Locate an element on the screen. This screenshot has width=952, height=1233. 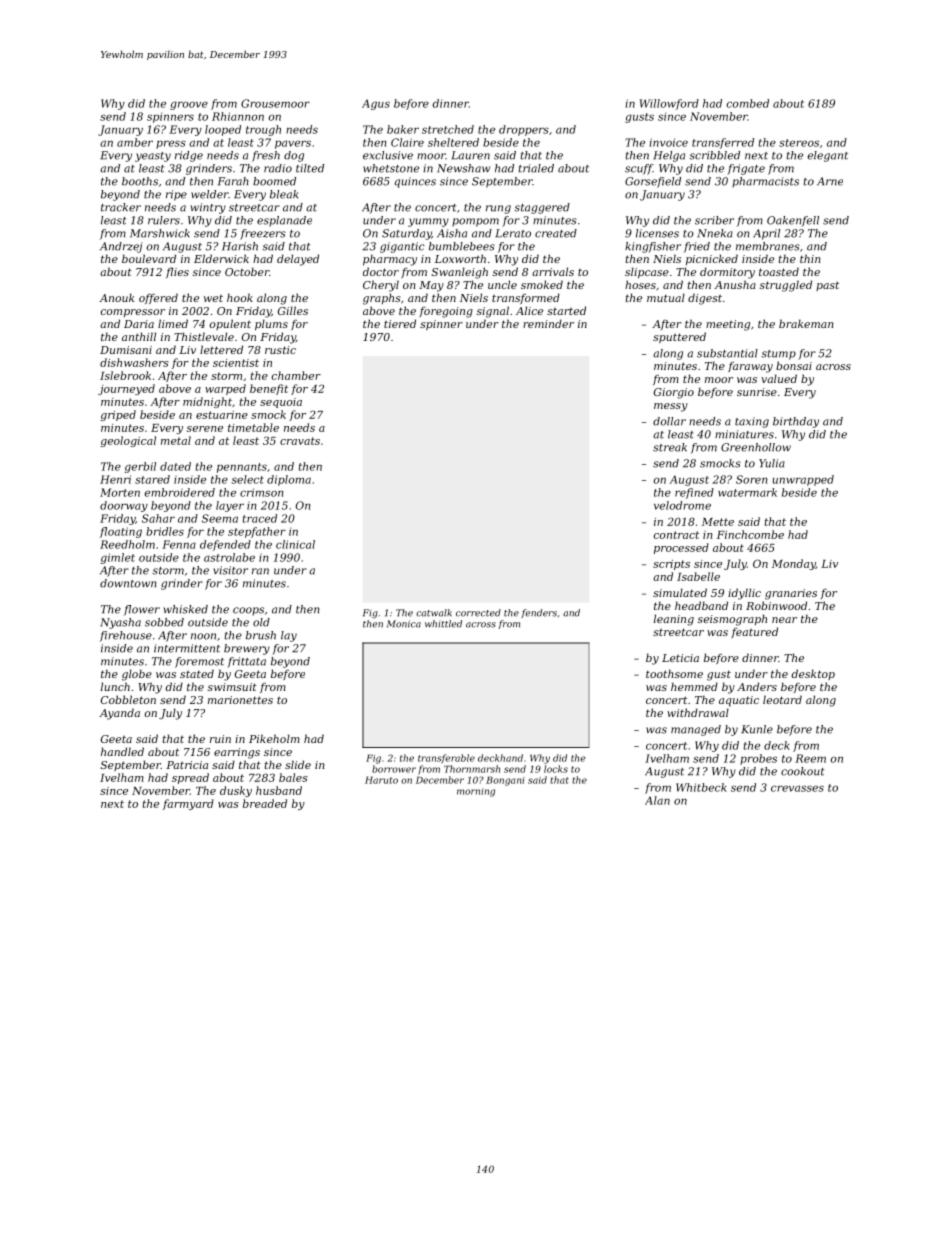
groove is located at coordinates (189, 105).
